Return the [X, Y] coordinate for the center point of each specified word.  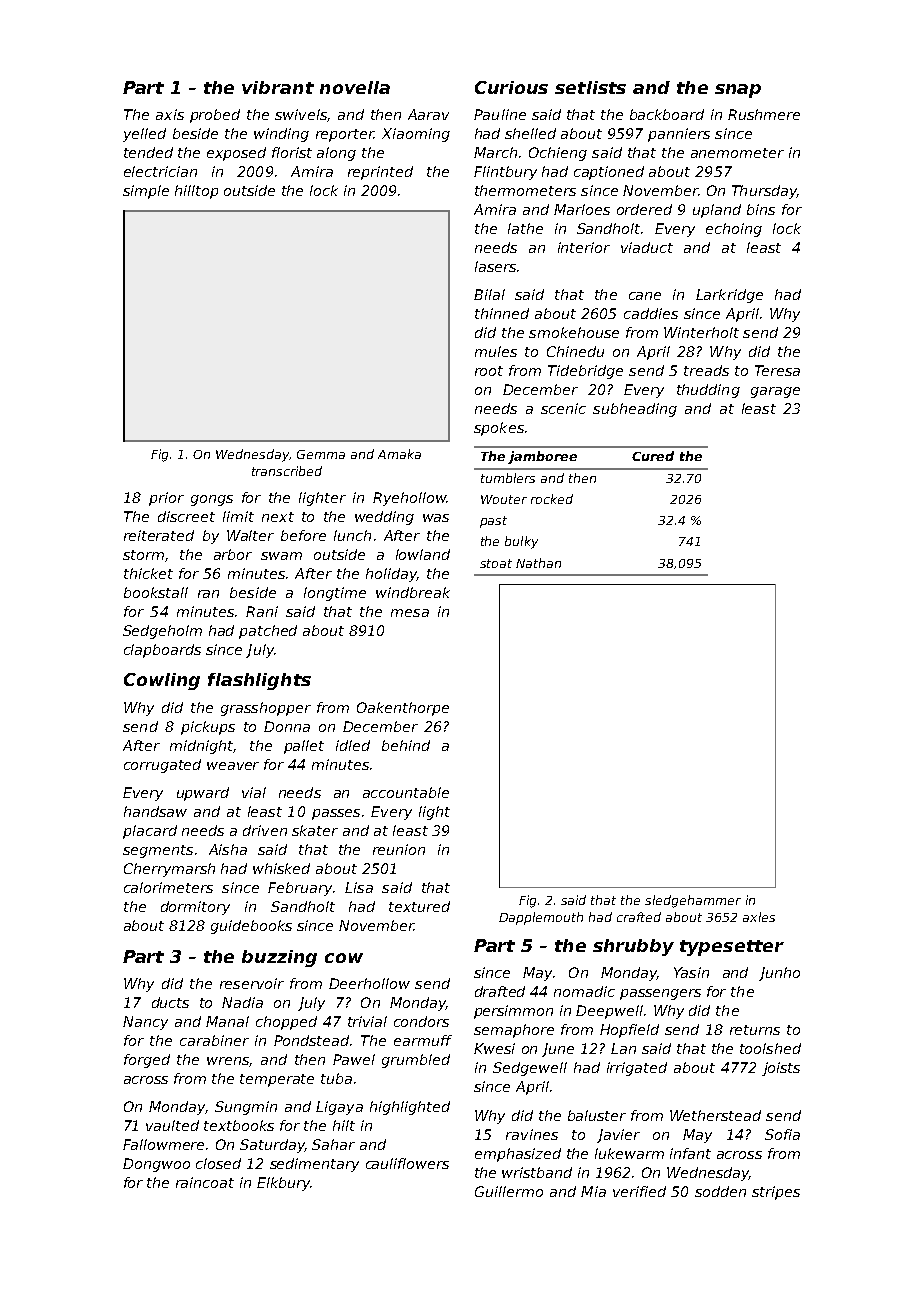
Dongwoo [156, 1165]
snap [738, 91]
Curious [511, 87]
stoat [496, 563]
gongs [212, 500]
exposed [236, 154]
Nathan [538, 563]
